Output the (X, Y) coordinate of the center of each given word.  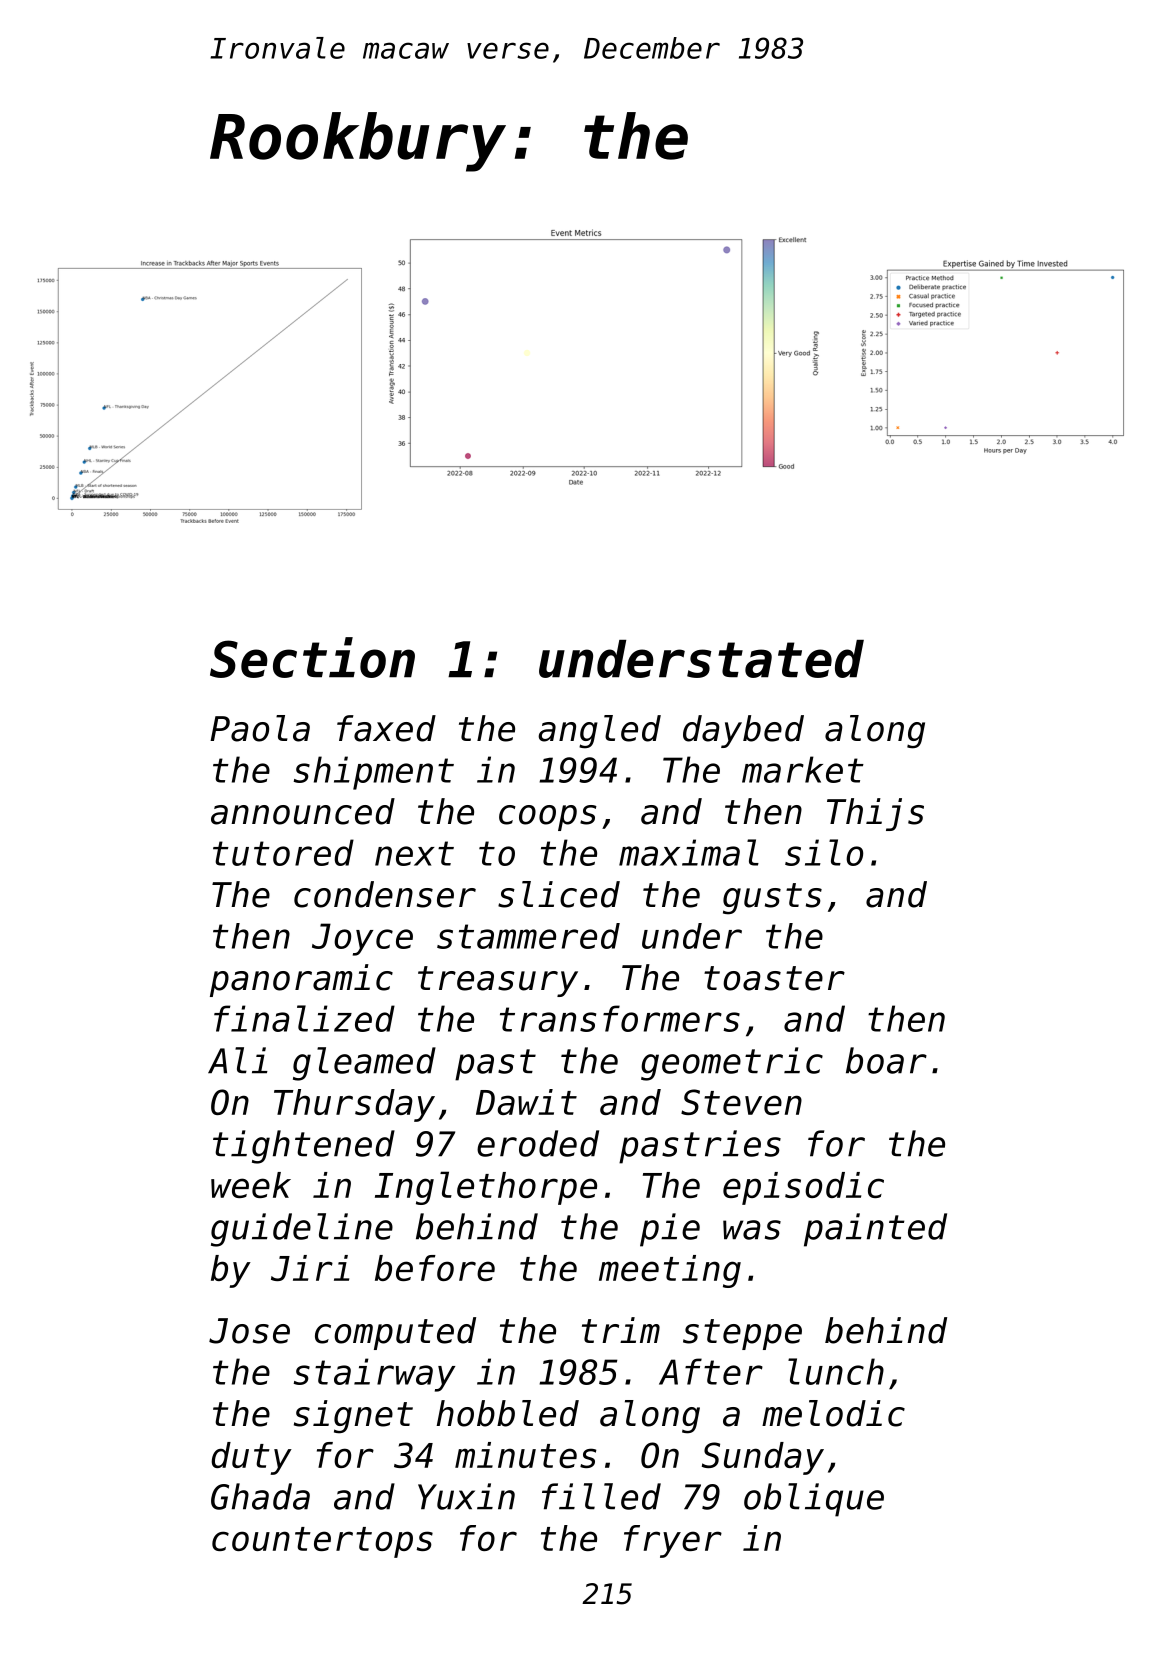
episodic (803, 1188)
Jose (249, 1331)
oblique (814, 1500)
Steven (741, 1102)
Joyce (362, 939)
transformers (620, 1018)
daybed (743, 731)
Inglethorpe (486, 1188)
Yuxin (466, 1496)
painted (875, 1230)
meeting (670, 1271)
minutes (526, 1455)
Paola (260, 728)
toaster (774, 978)
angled (599, 732)
